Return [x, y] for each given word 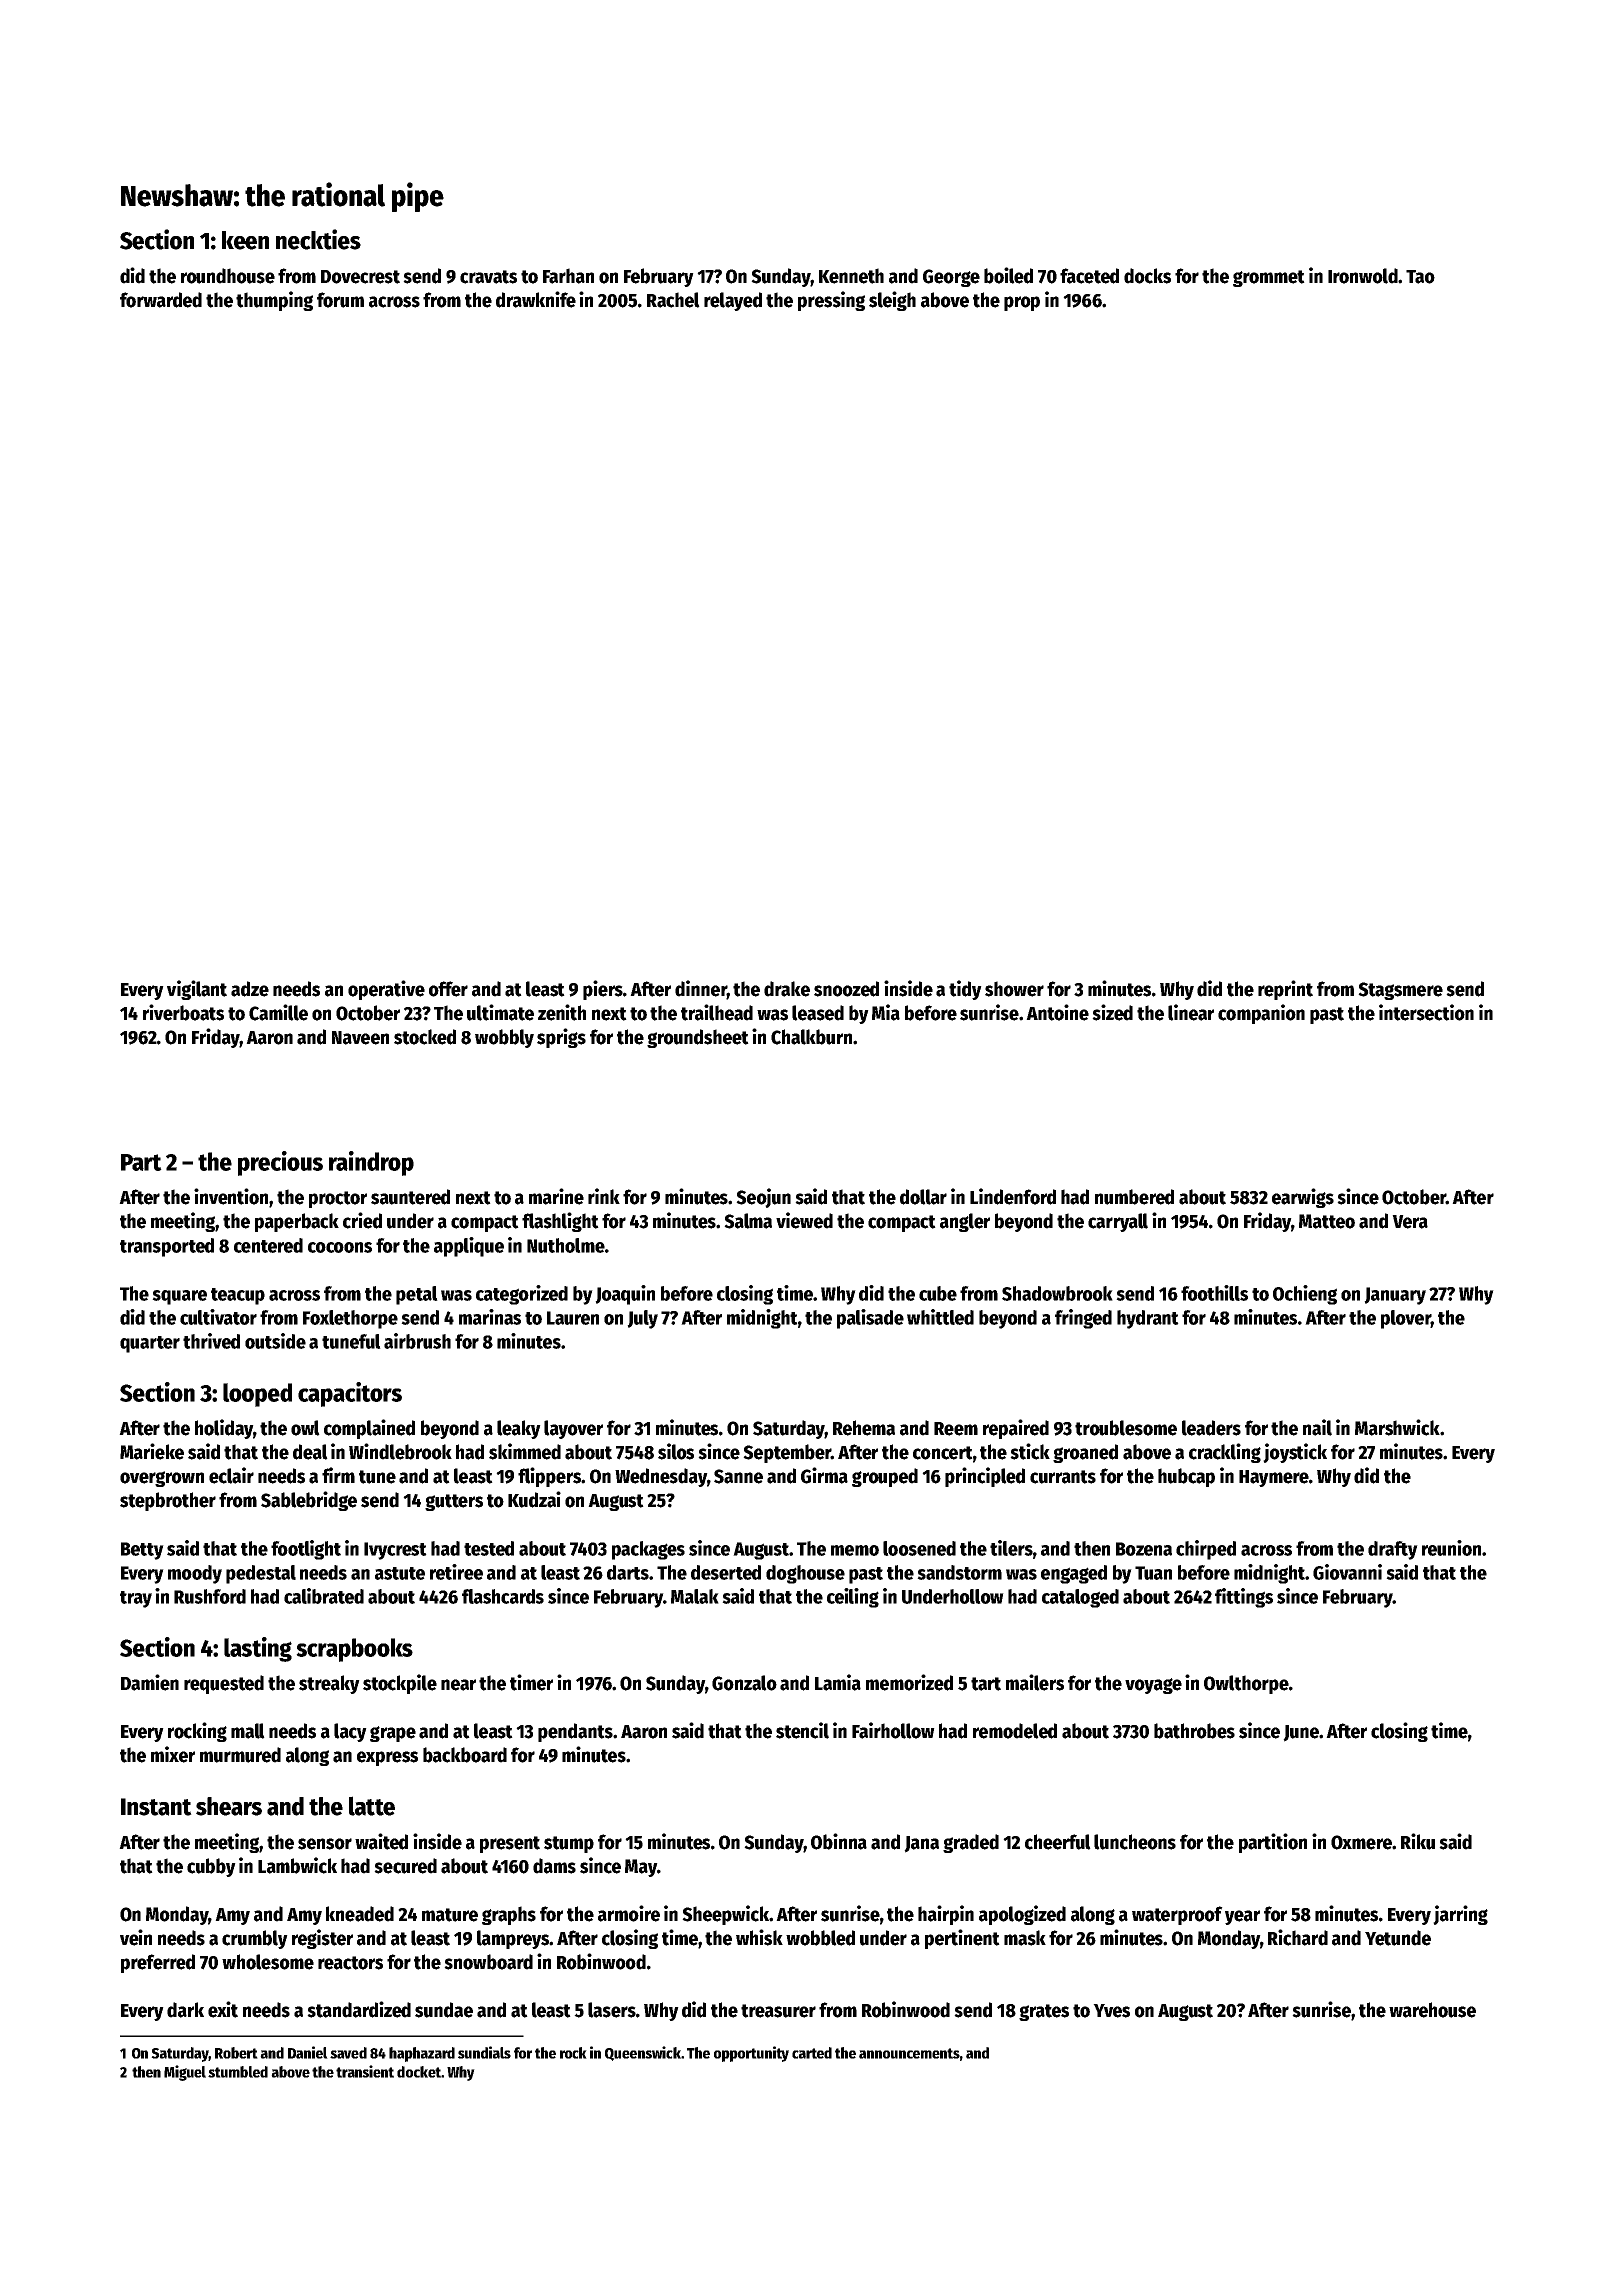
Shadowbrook [1057, 1293]
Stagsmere [1400, 991]
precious [280, 1163]
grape [393, 1734]
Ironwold [1363, 276]
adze [250, 989]
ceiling [853, 1598]
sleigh [892, 301]
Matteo [1327, 1221]
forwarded [161, 300]
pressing [831, 301]
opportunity [751, 2054]
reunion [1451, 1548]
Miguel [185, 2073]
